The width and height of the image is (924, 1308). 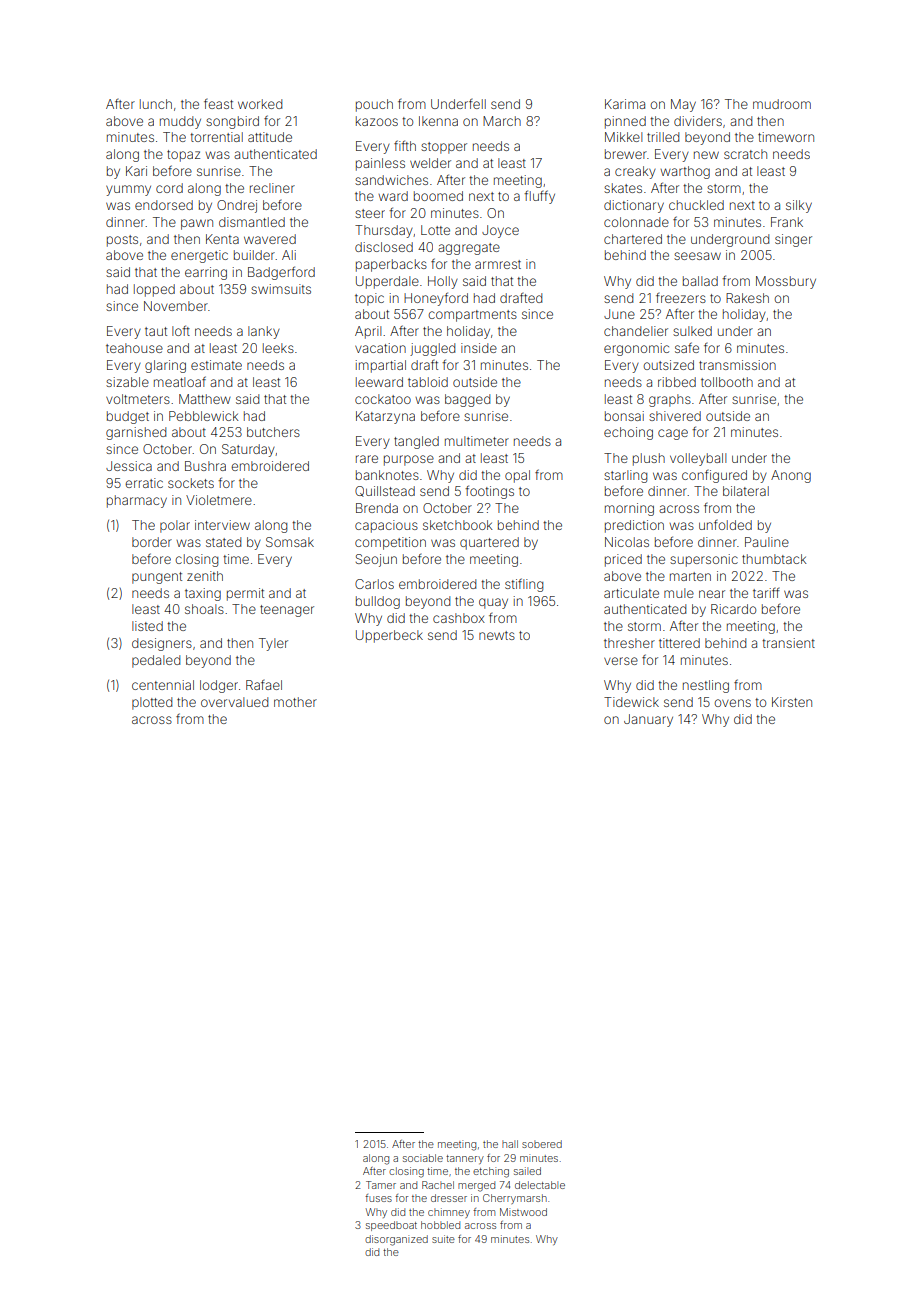 What do you see at coordinates (374, 105) in the image?
I see `pouch` at bounding box center [374, 105].
